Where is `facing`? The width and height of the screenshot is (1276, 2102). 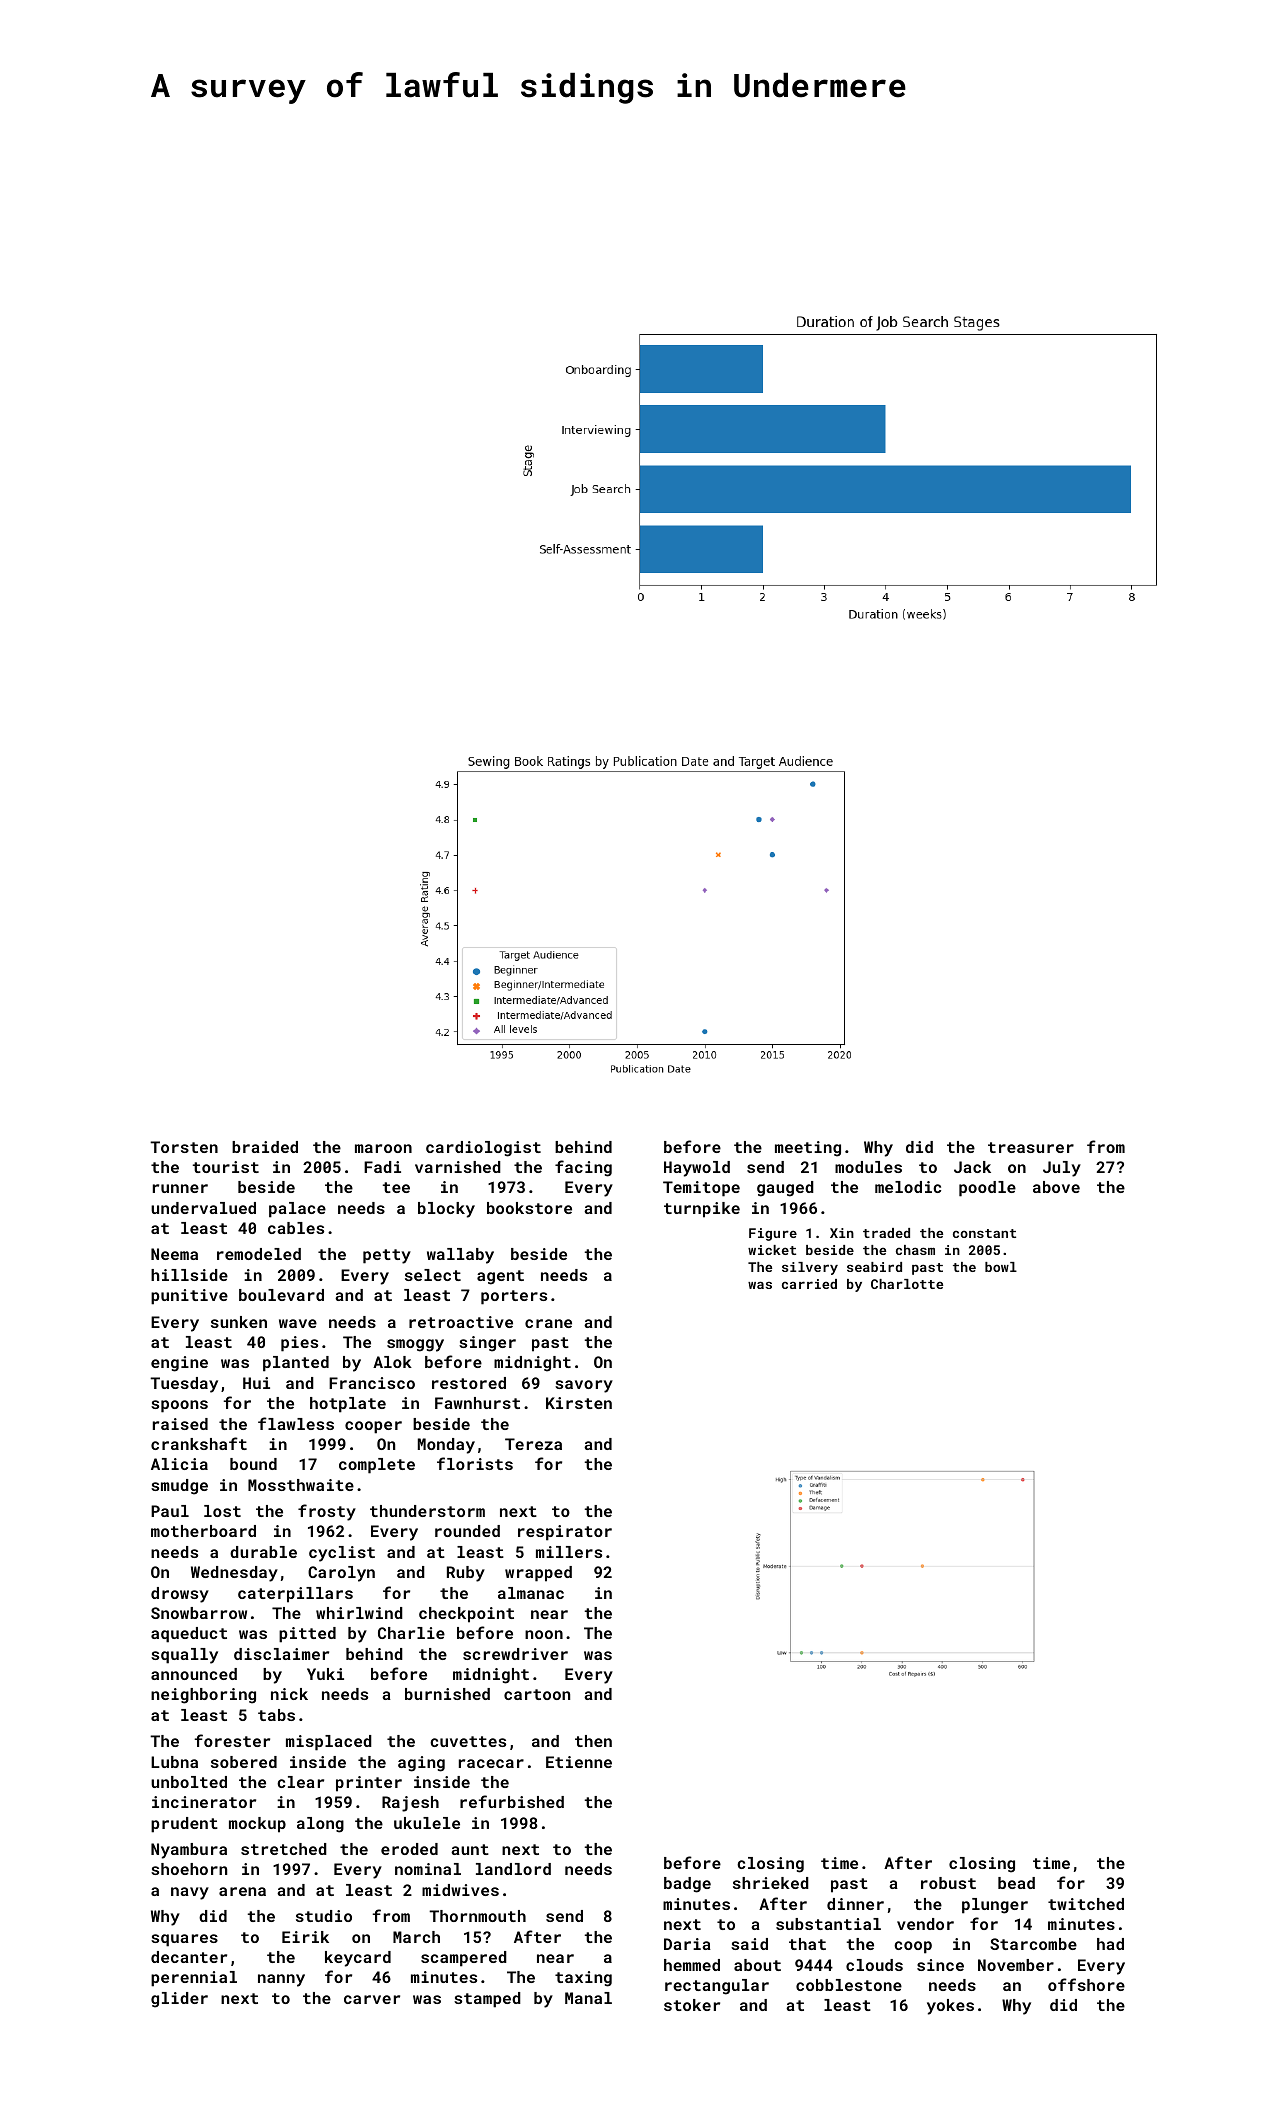
facing is located at coordinates (583, 1168).
